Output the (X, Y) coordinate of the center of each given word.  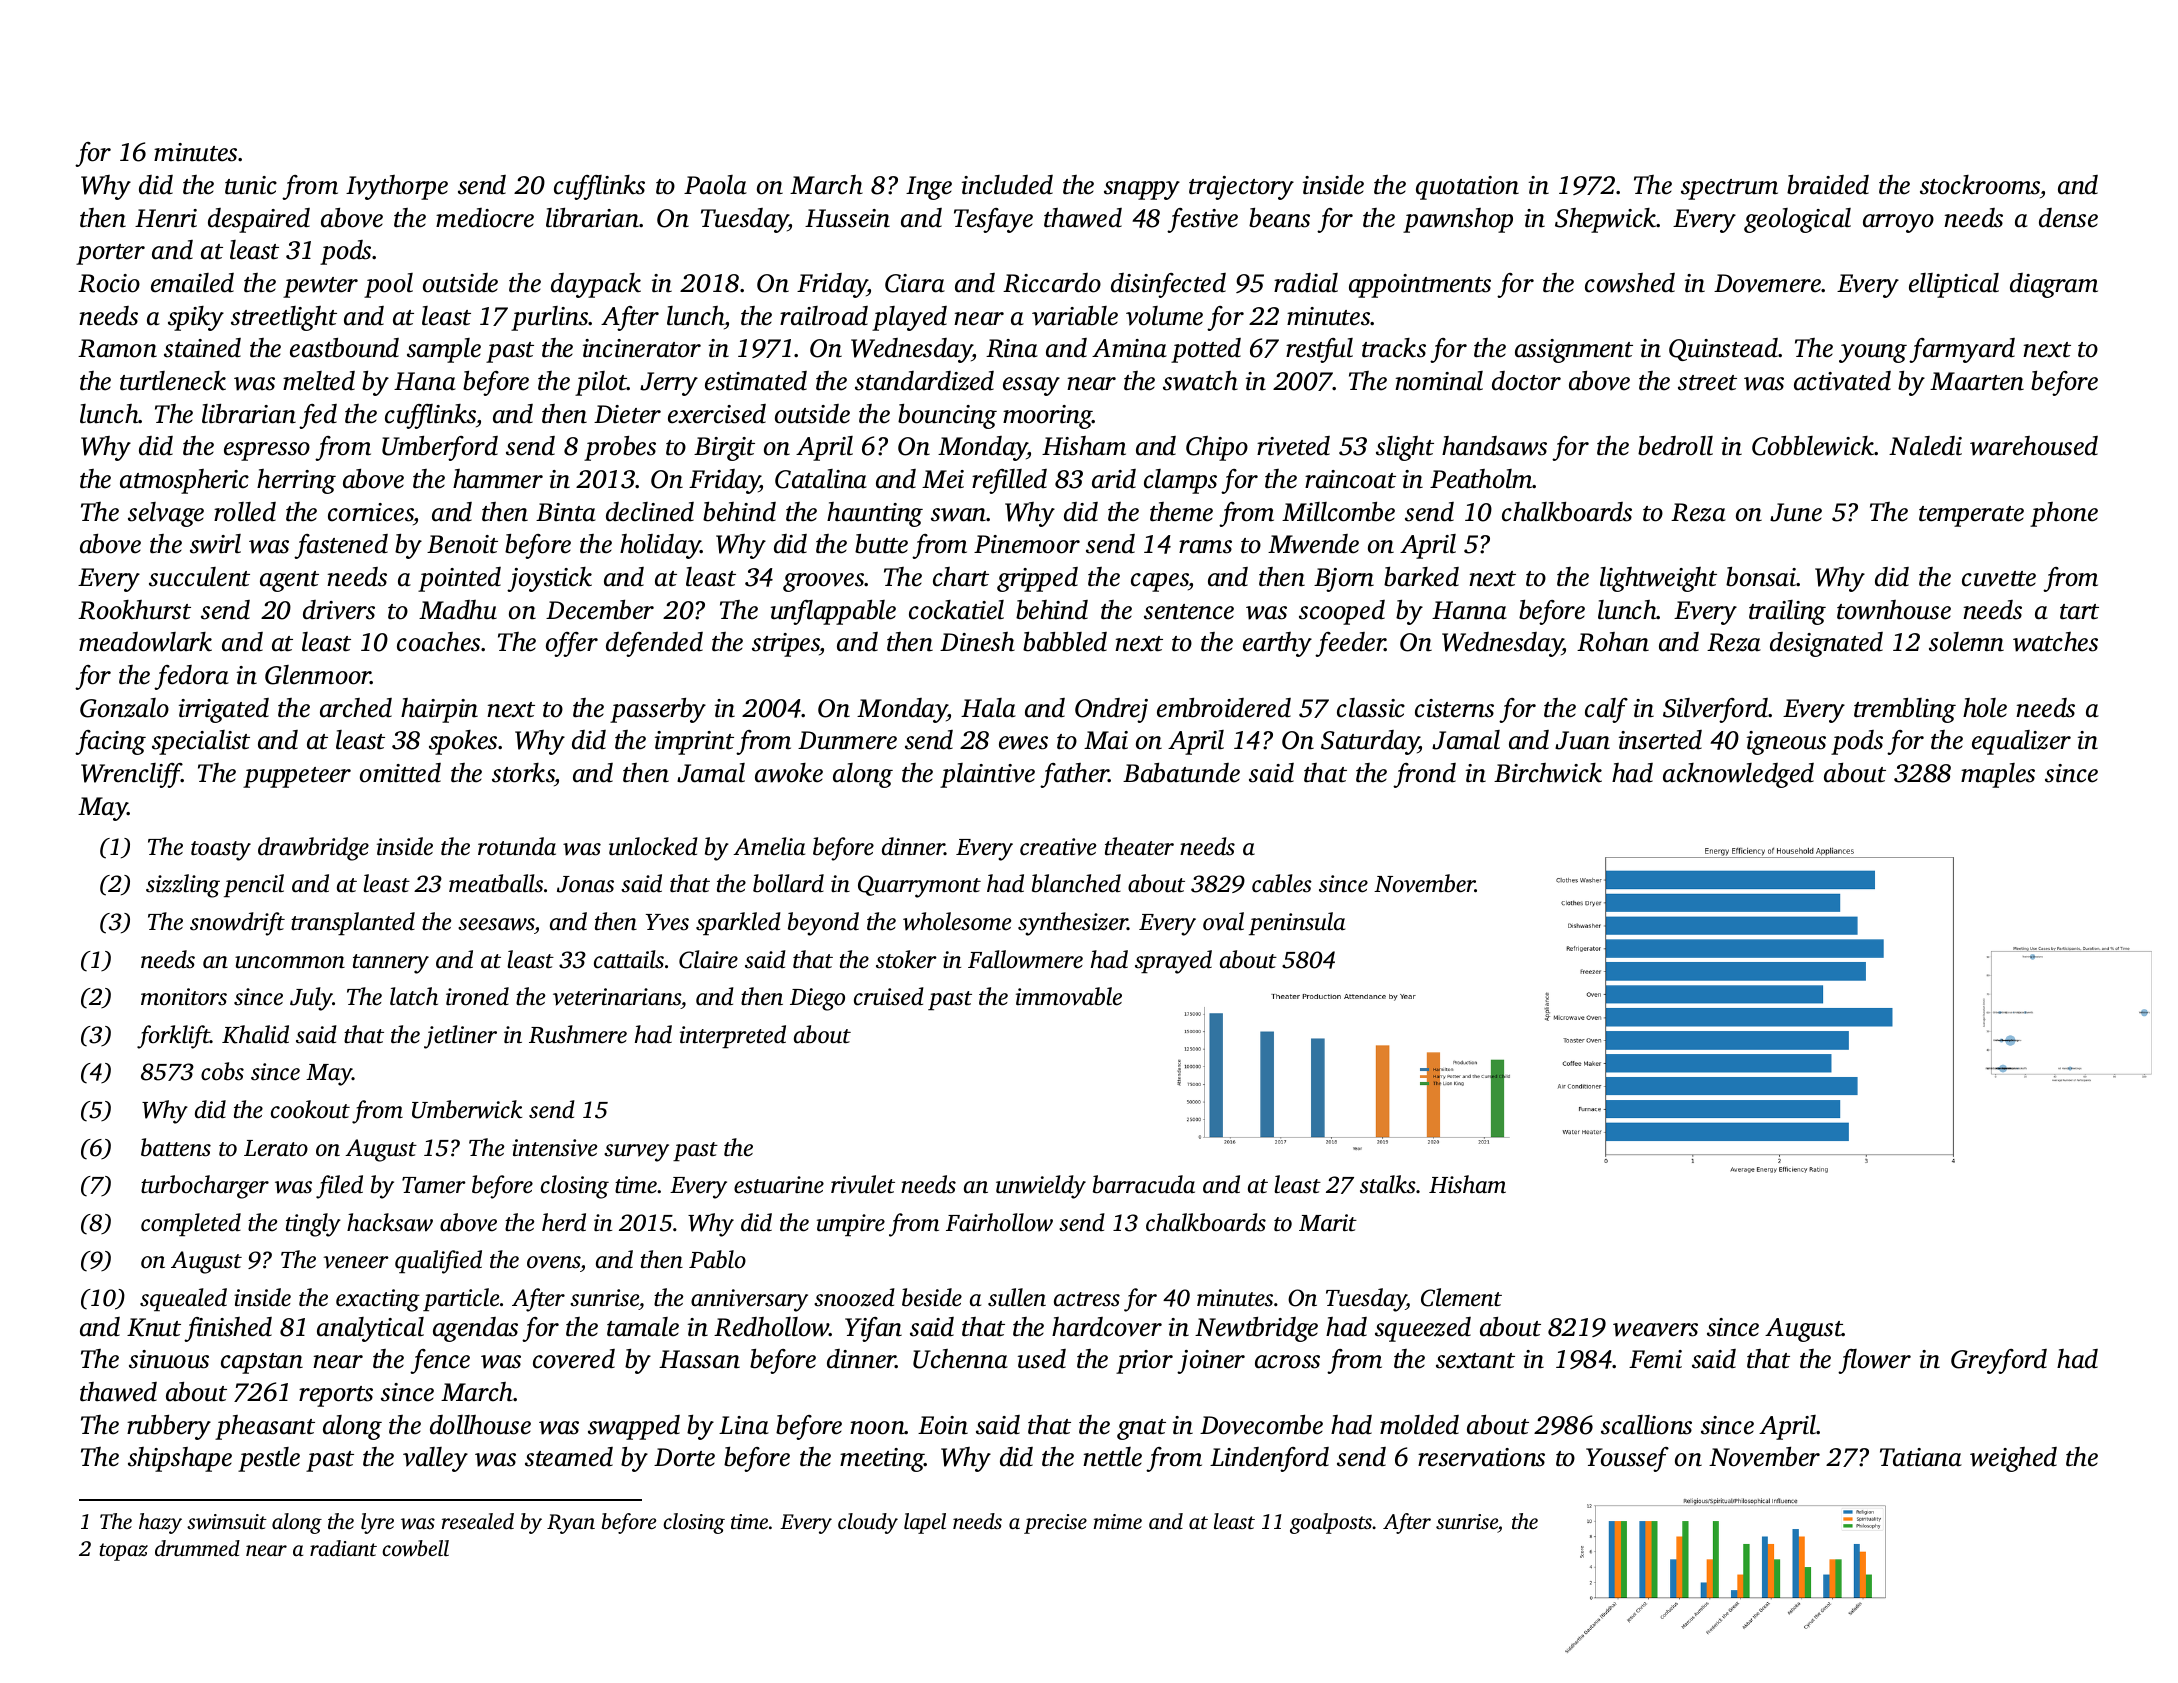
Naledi (1925, 446)
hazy (160, 1523)
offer (572, 644)
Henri (166, 218)
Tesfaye (993, 220)
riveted (1293, 446)
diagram (2054, 285)
